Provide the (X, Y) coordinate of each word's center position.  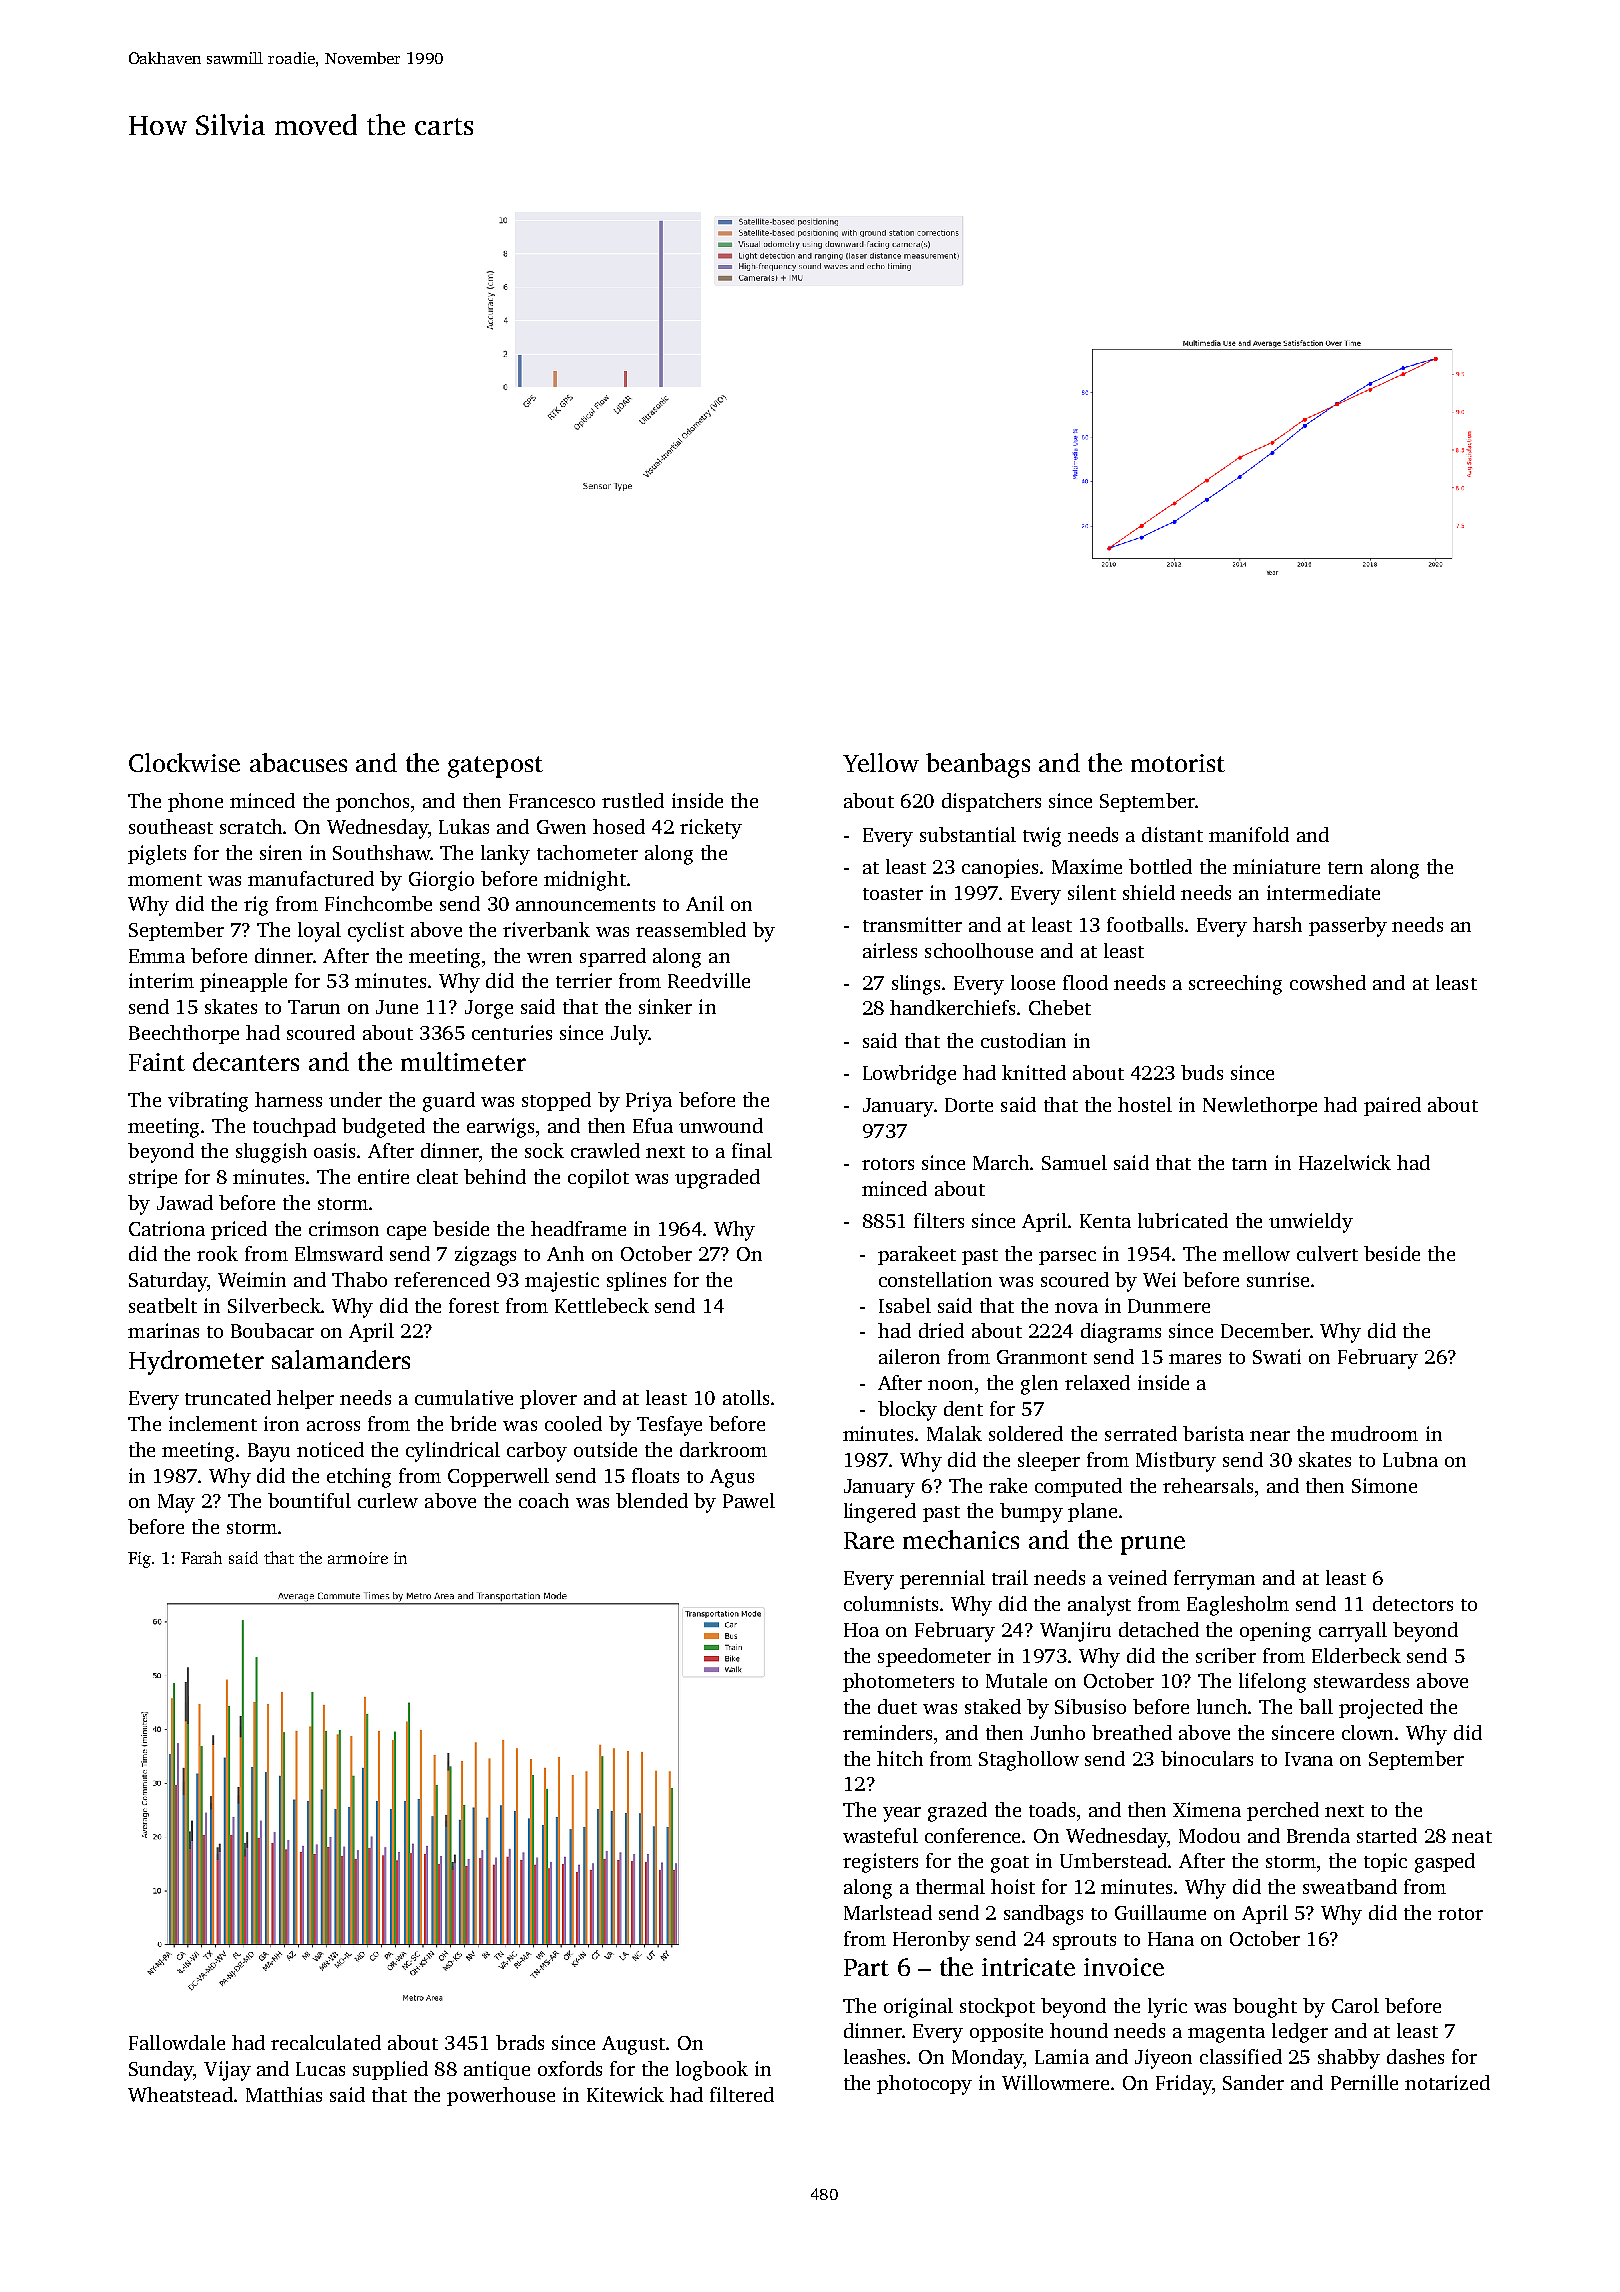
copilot (598, 1178)
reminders (887, 1732)
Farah (201, 1557)
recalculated (326, 2042)
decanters (246, 1061)
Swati (1277, 1356)
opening (1275, 1632)
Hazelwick (1345, 1162)
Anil (705, 903)
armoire (358, 1558)
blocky (907, 1411)
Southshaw (381, 852)
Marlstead (888, 1912)
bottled (1160, 866)
